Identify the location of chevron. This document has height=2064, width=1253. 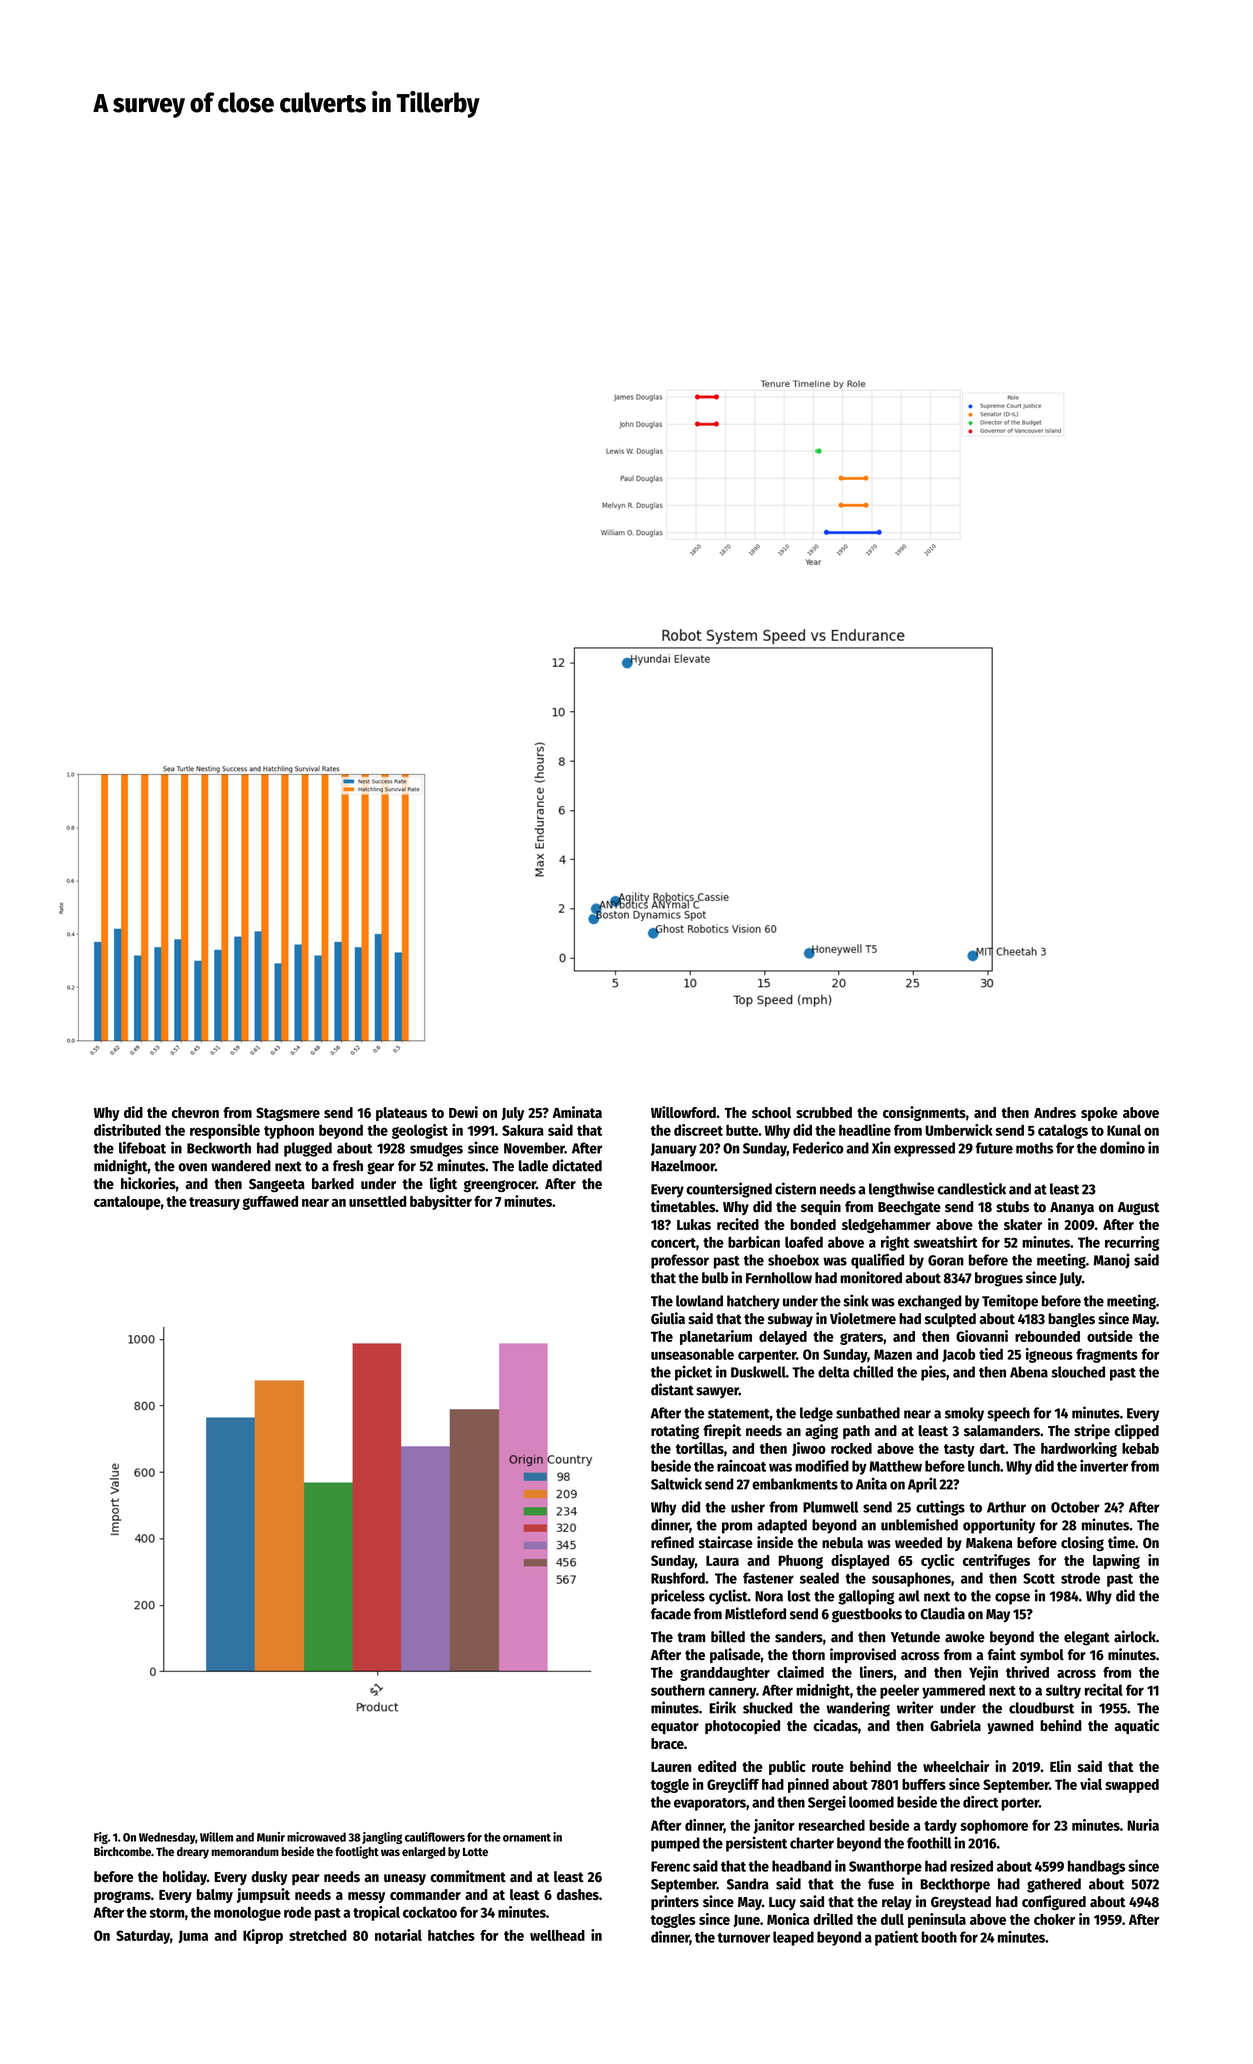
(195, 1112).
